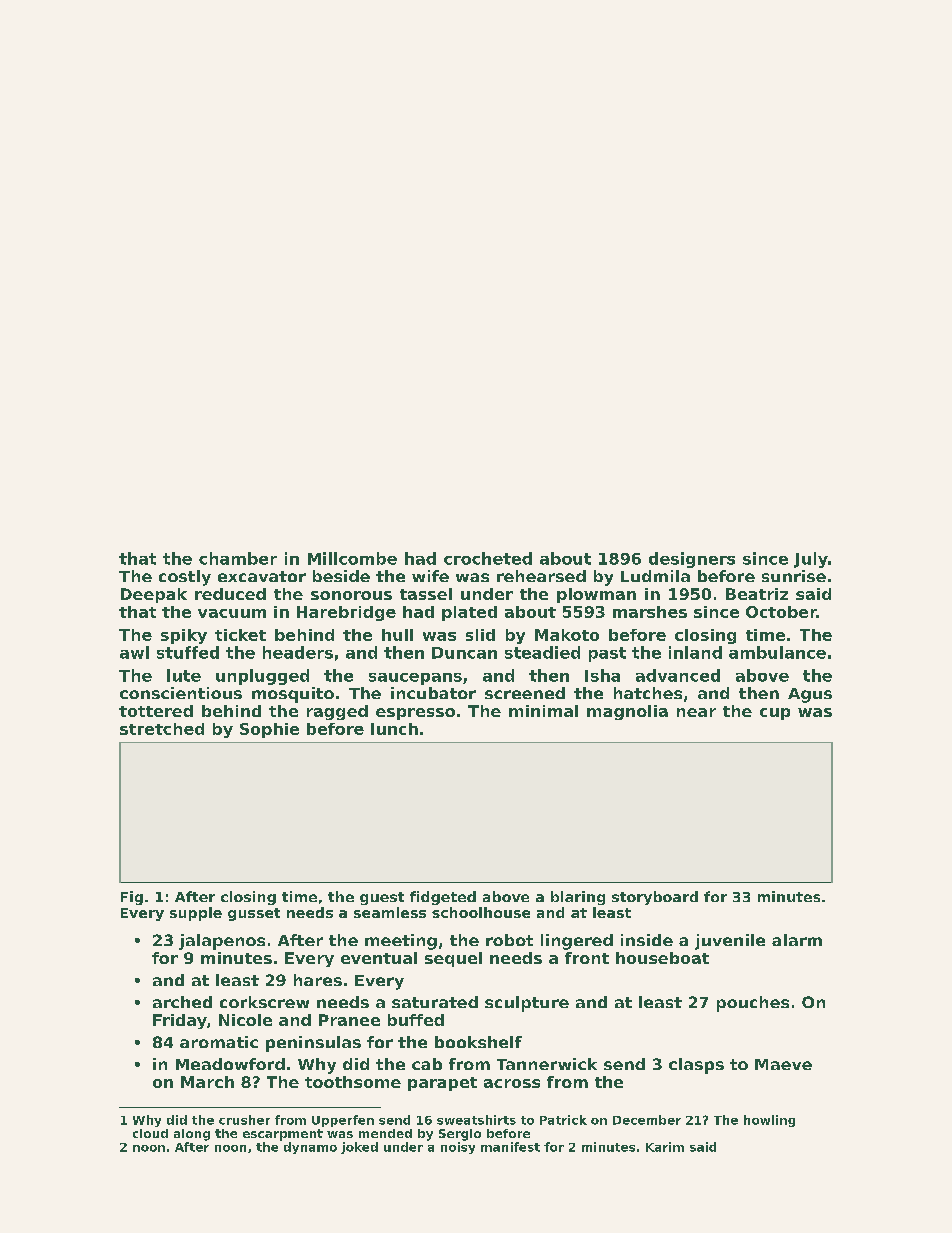 The image size is (952, 1233). What do you see at coordinates (443, 898) in the screenshot?
I see `fidgeted` at bounding box center [443, 898].
